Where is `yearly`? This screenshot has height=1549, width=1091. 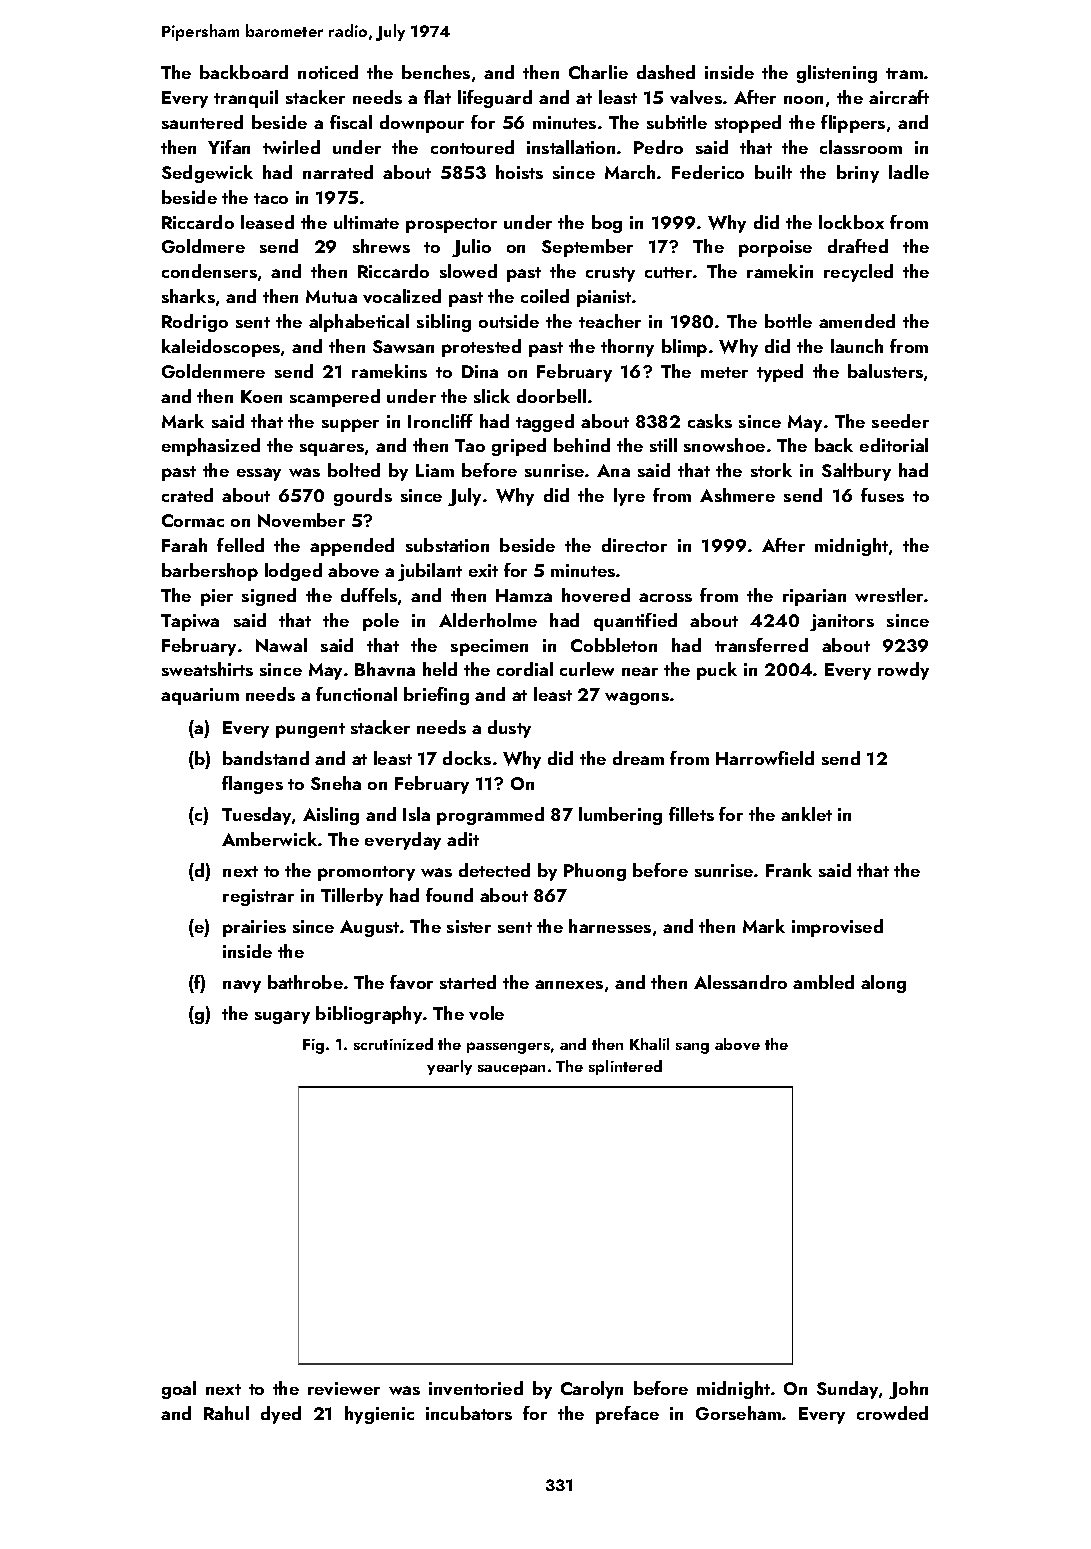
yearly is located at coordinates (449, 1067).
